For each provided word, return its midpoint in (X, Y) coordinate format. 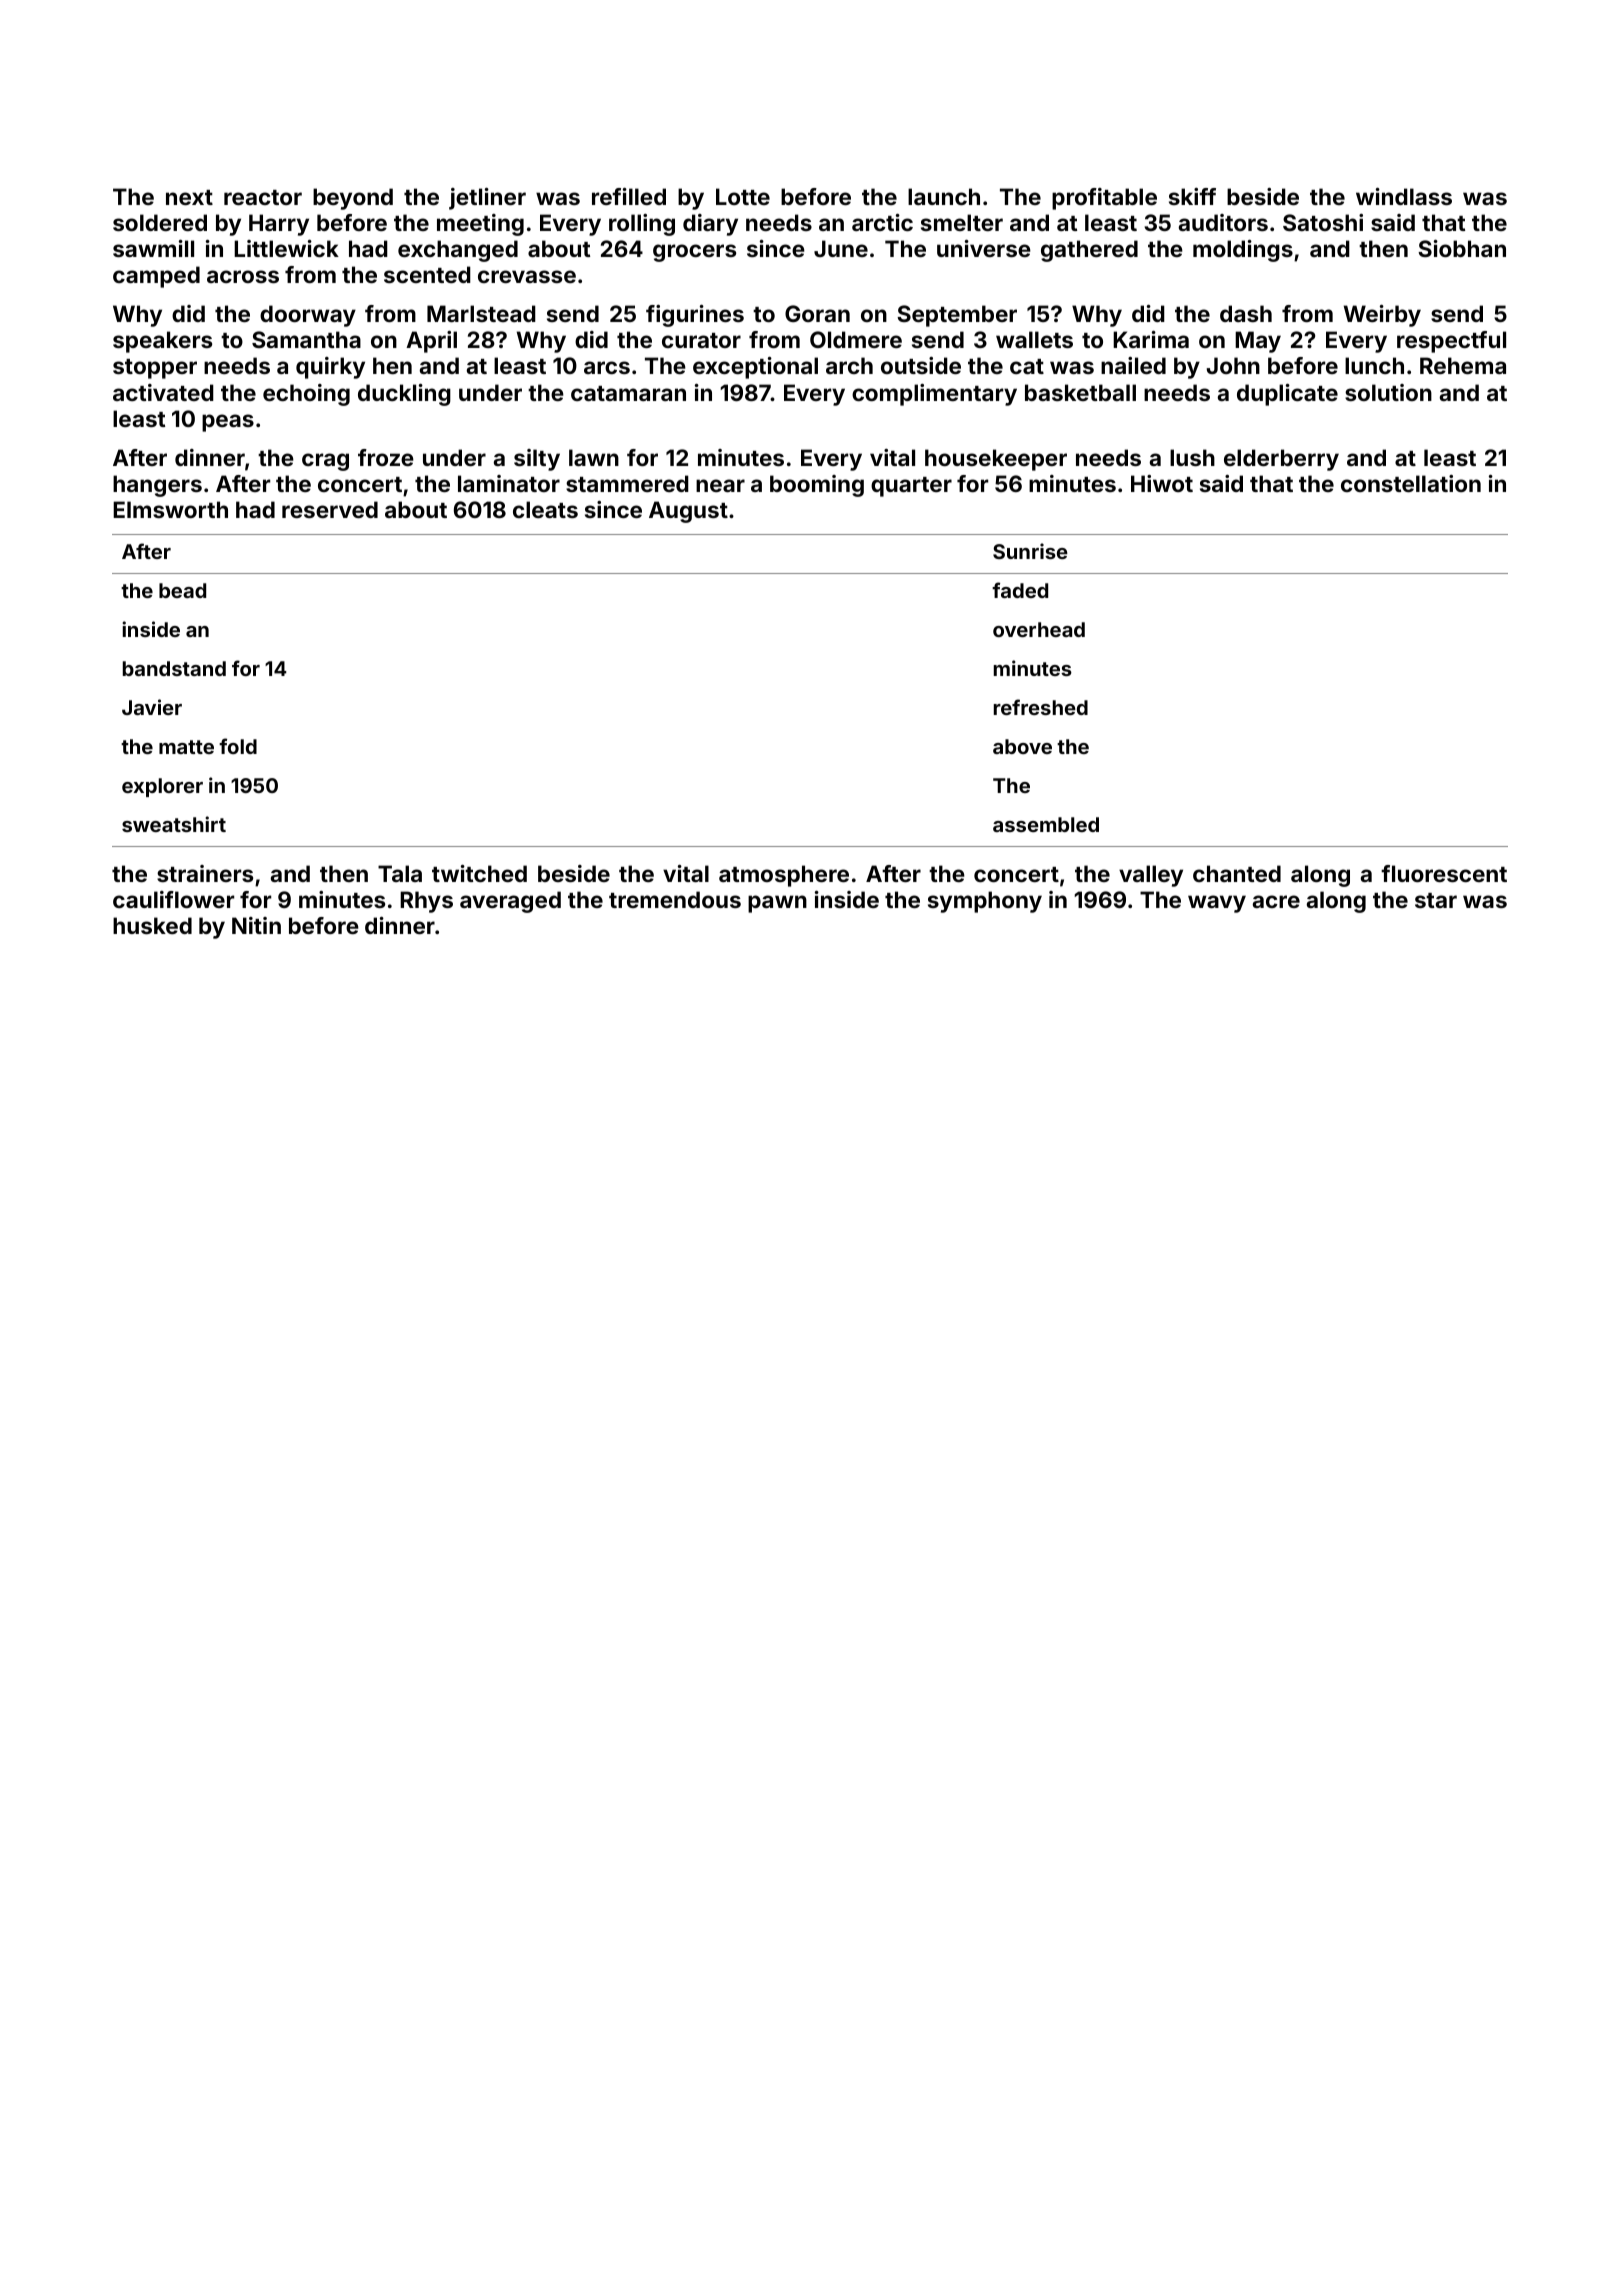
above (1022, 746)
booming (817, 486)
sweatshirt (174, 824)
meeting (480, 225)
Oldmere (856, 339)
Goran (817, 313)
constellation (1411, 483)
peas (228, 423)
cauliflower (173, 899)
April (431, 342)
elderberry (1281, 460)
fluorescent (1444, 873)
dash (1246, 313)
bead (182, 590)
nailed (1133, 365)
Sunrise (1030, 551)
